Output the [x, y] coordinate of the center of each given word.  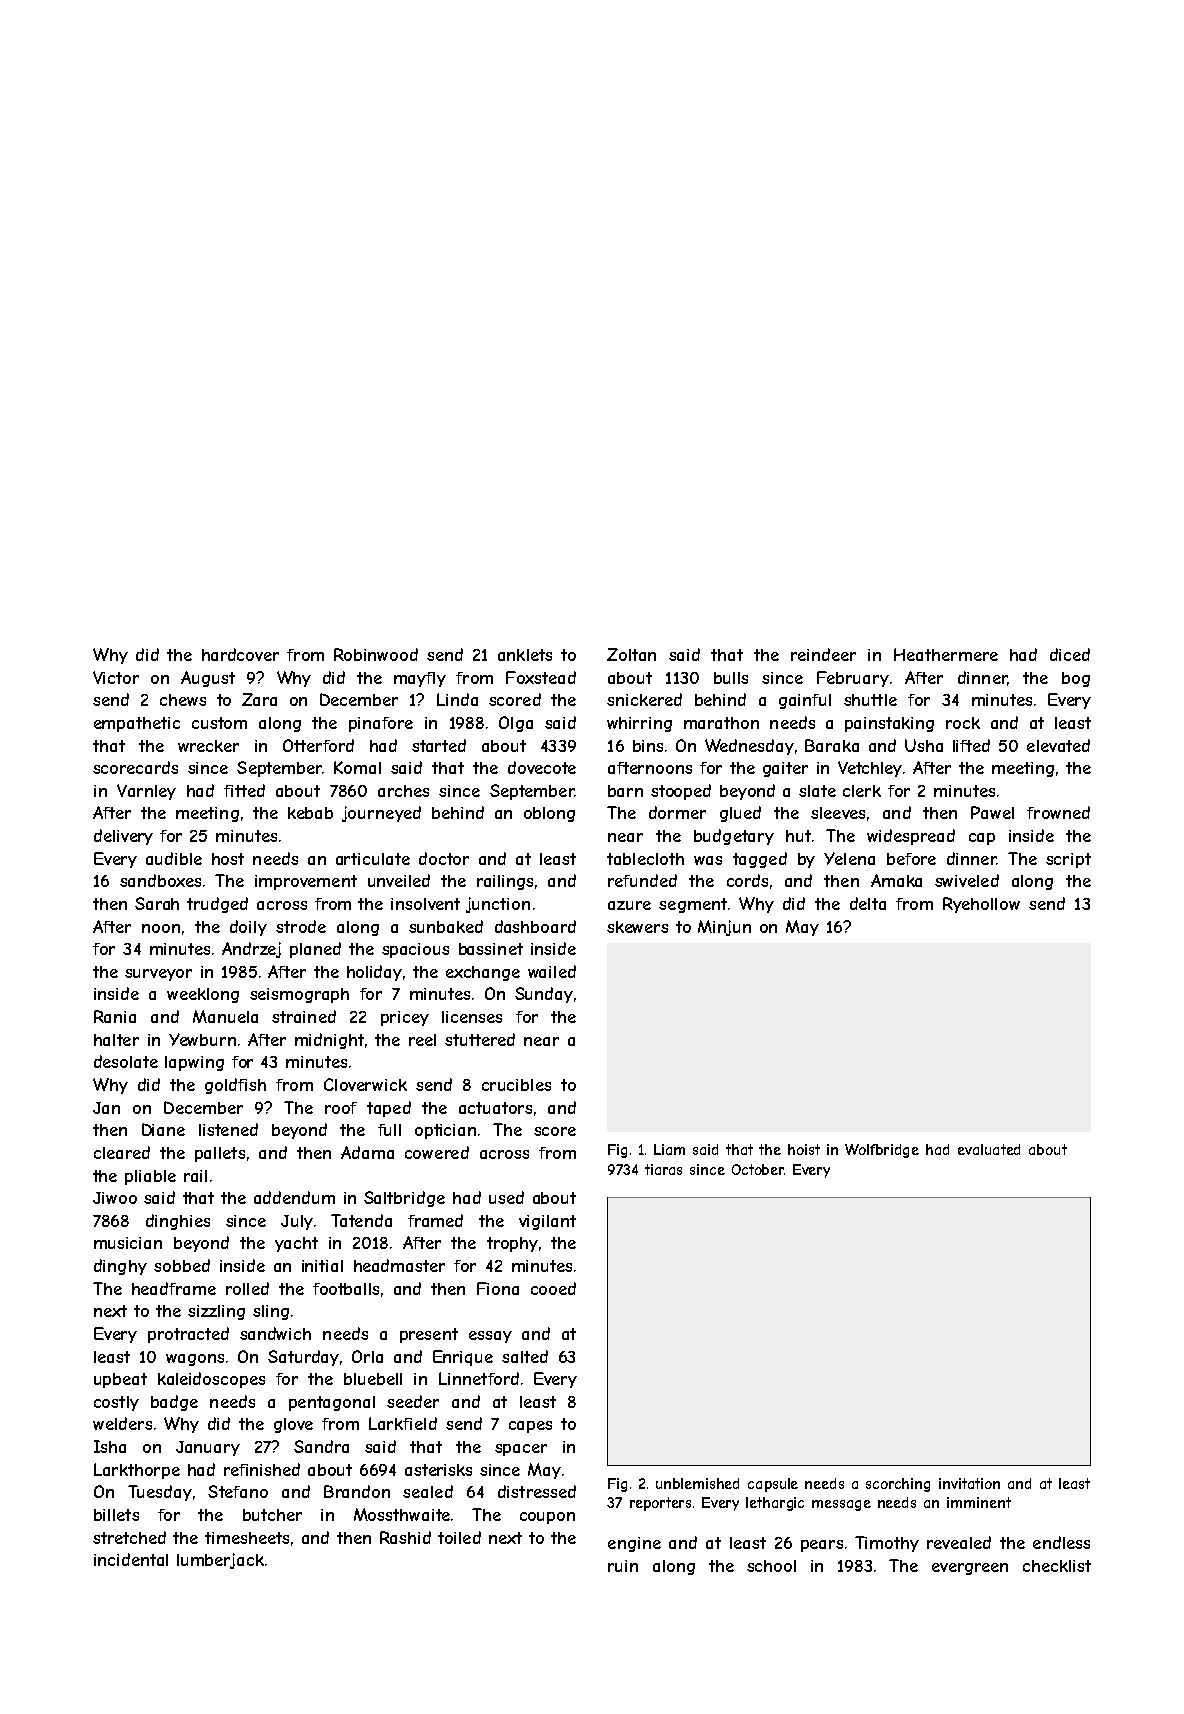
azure [629, 905]
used [506, 1197]
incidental [131, 1559]
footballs [346, 1289]
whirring [639, 724]
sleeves [838, 813]
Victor [116, 677]
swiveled [967, 880]
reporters [660, 1504]
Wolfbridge [882, 1151]
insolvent [425, 904]
